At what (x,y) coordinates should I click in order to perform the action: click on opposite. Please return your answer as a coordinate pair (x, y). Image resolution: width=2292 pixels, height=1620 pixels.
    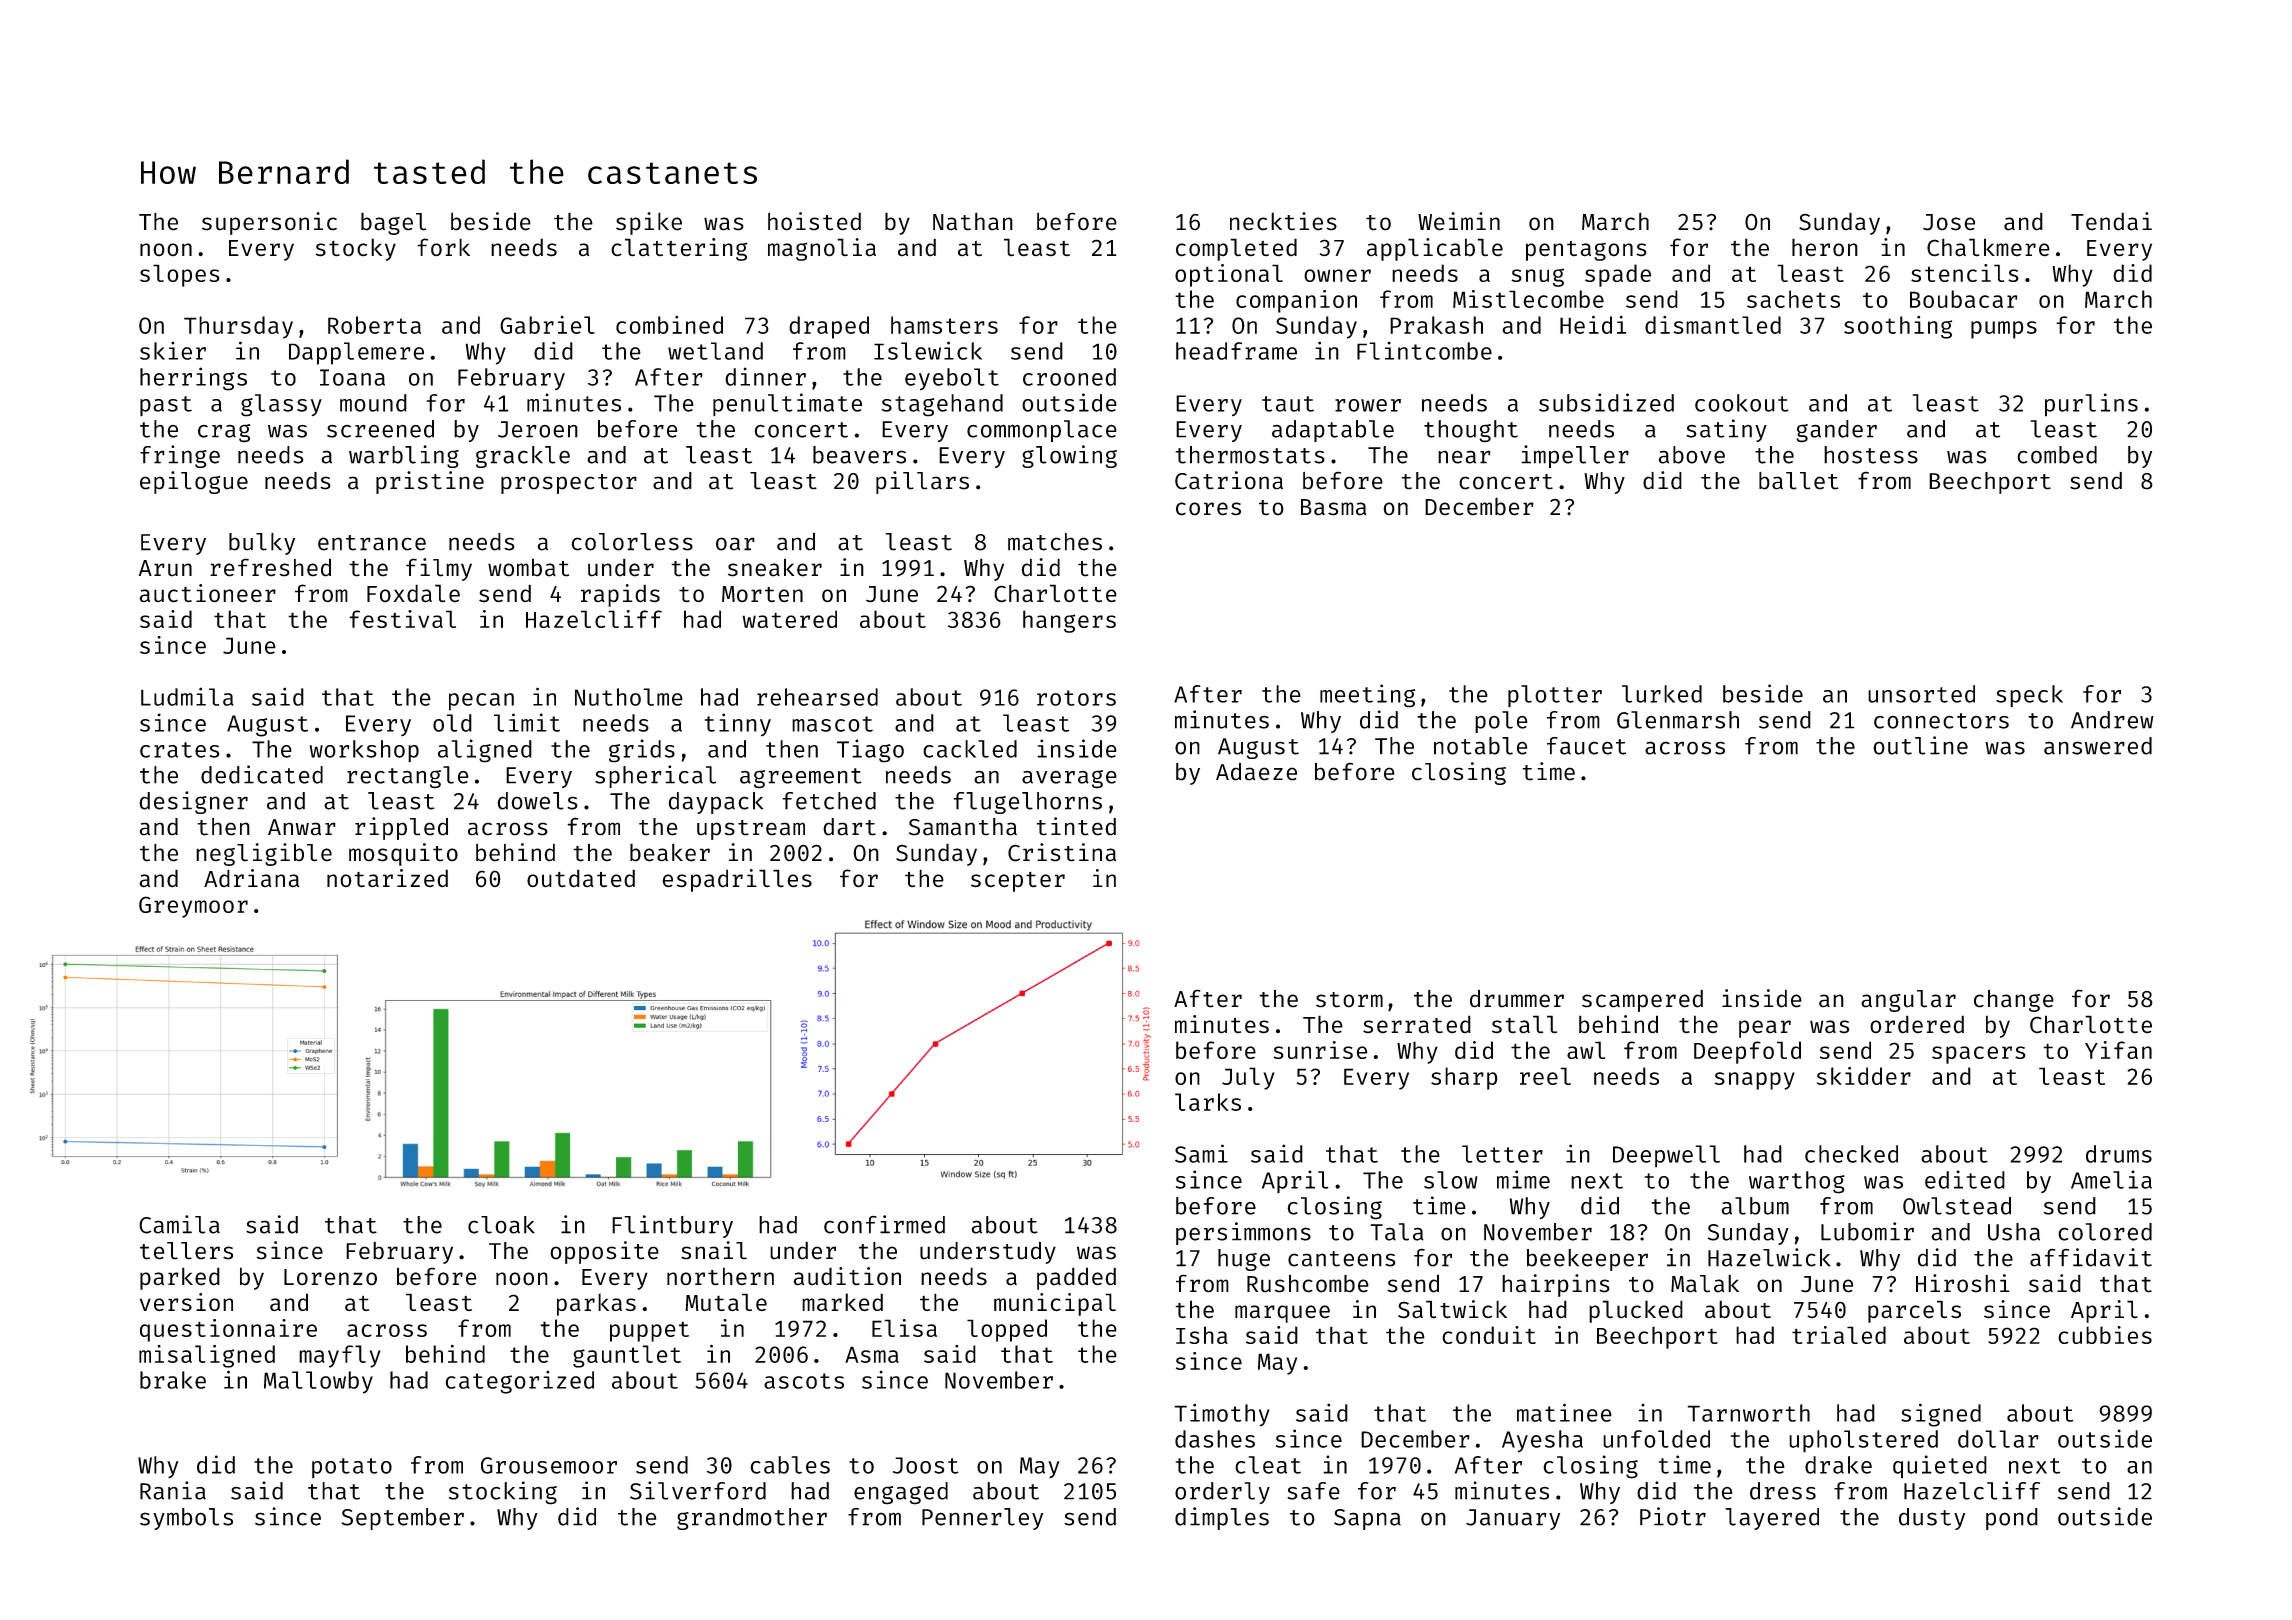
    Looking at the image, I should click on (604, 1252).
